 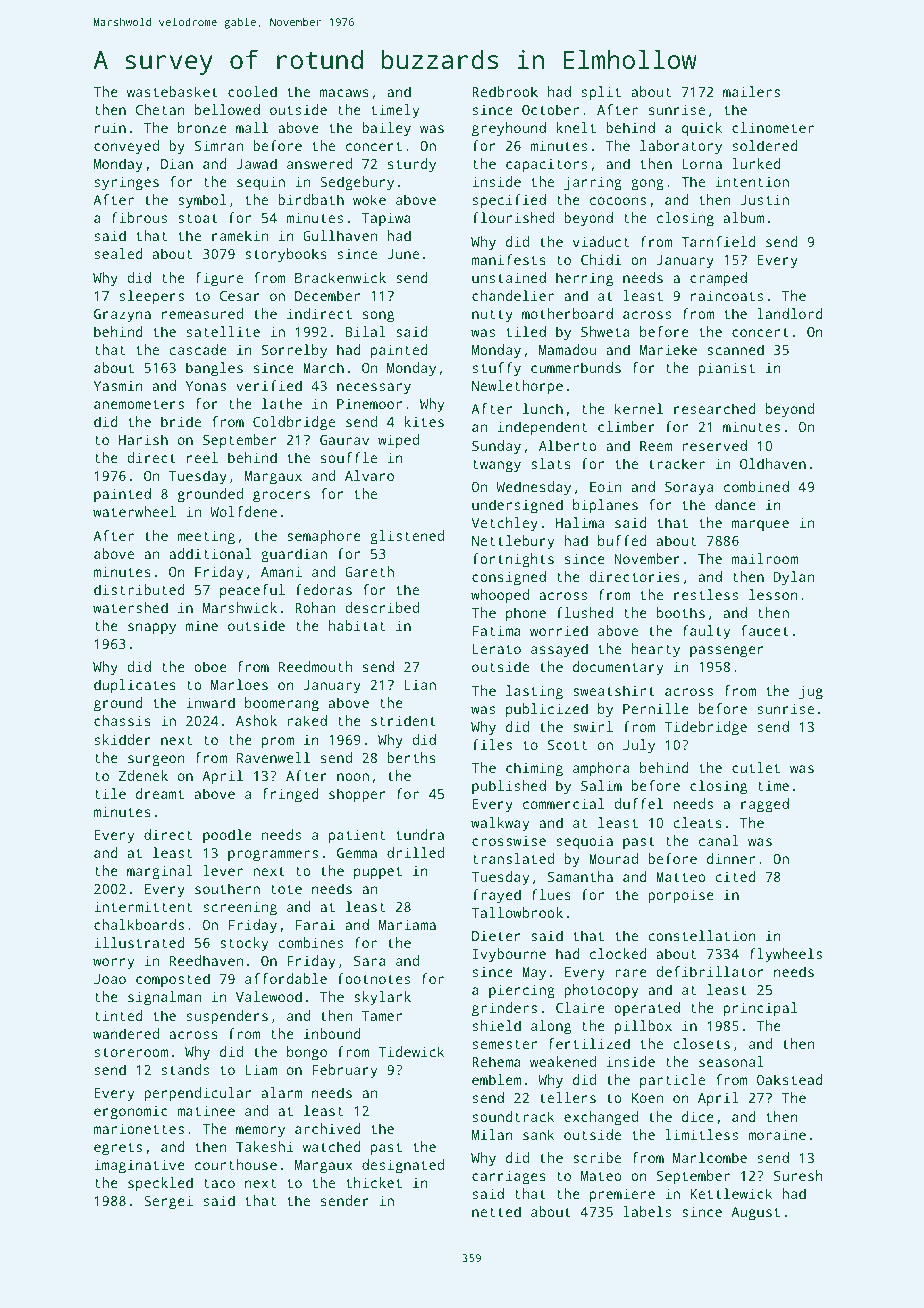 What do you see at coordinates (755, 1214) in the document?
I see `August` at bounding box center [755, 1214].
